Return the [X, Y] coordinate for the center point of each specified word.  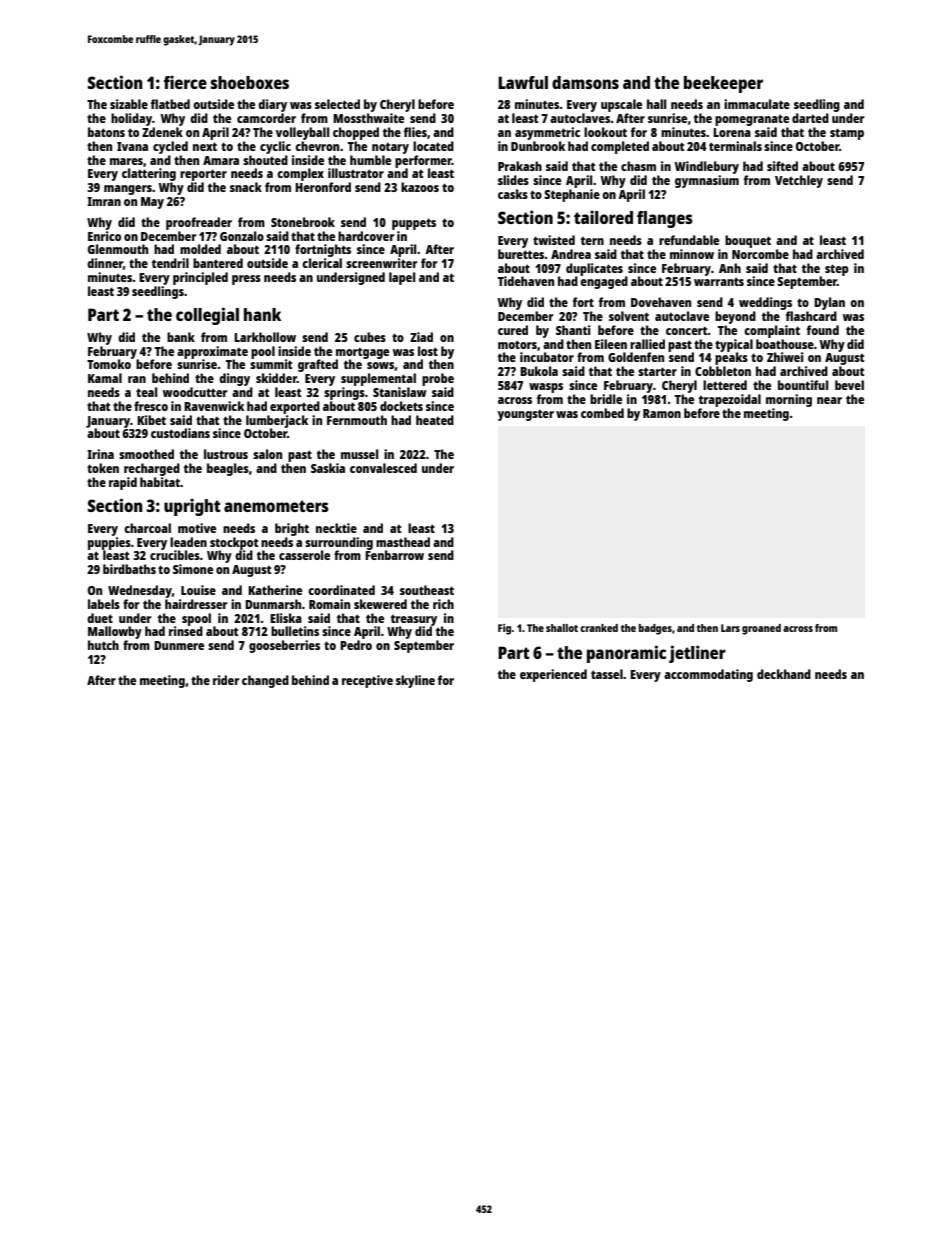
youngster [526, 415]
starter [657, 371]
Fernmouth [357, 420]
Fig [505, 629]
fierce [185, 82]
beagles [228, 469]
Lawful [523, 82]
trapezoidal [730, 400]
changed [265, 681]
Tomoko [109, 364]
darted [810, 118]
